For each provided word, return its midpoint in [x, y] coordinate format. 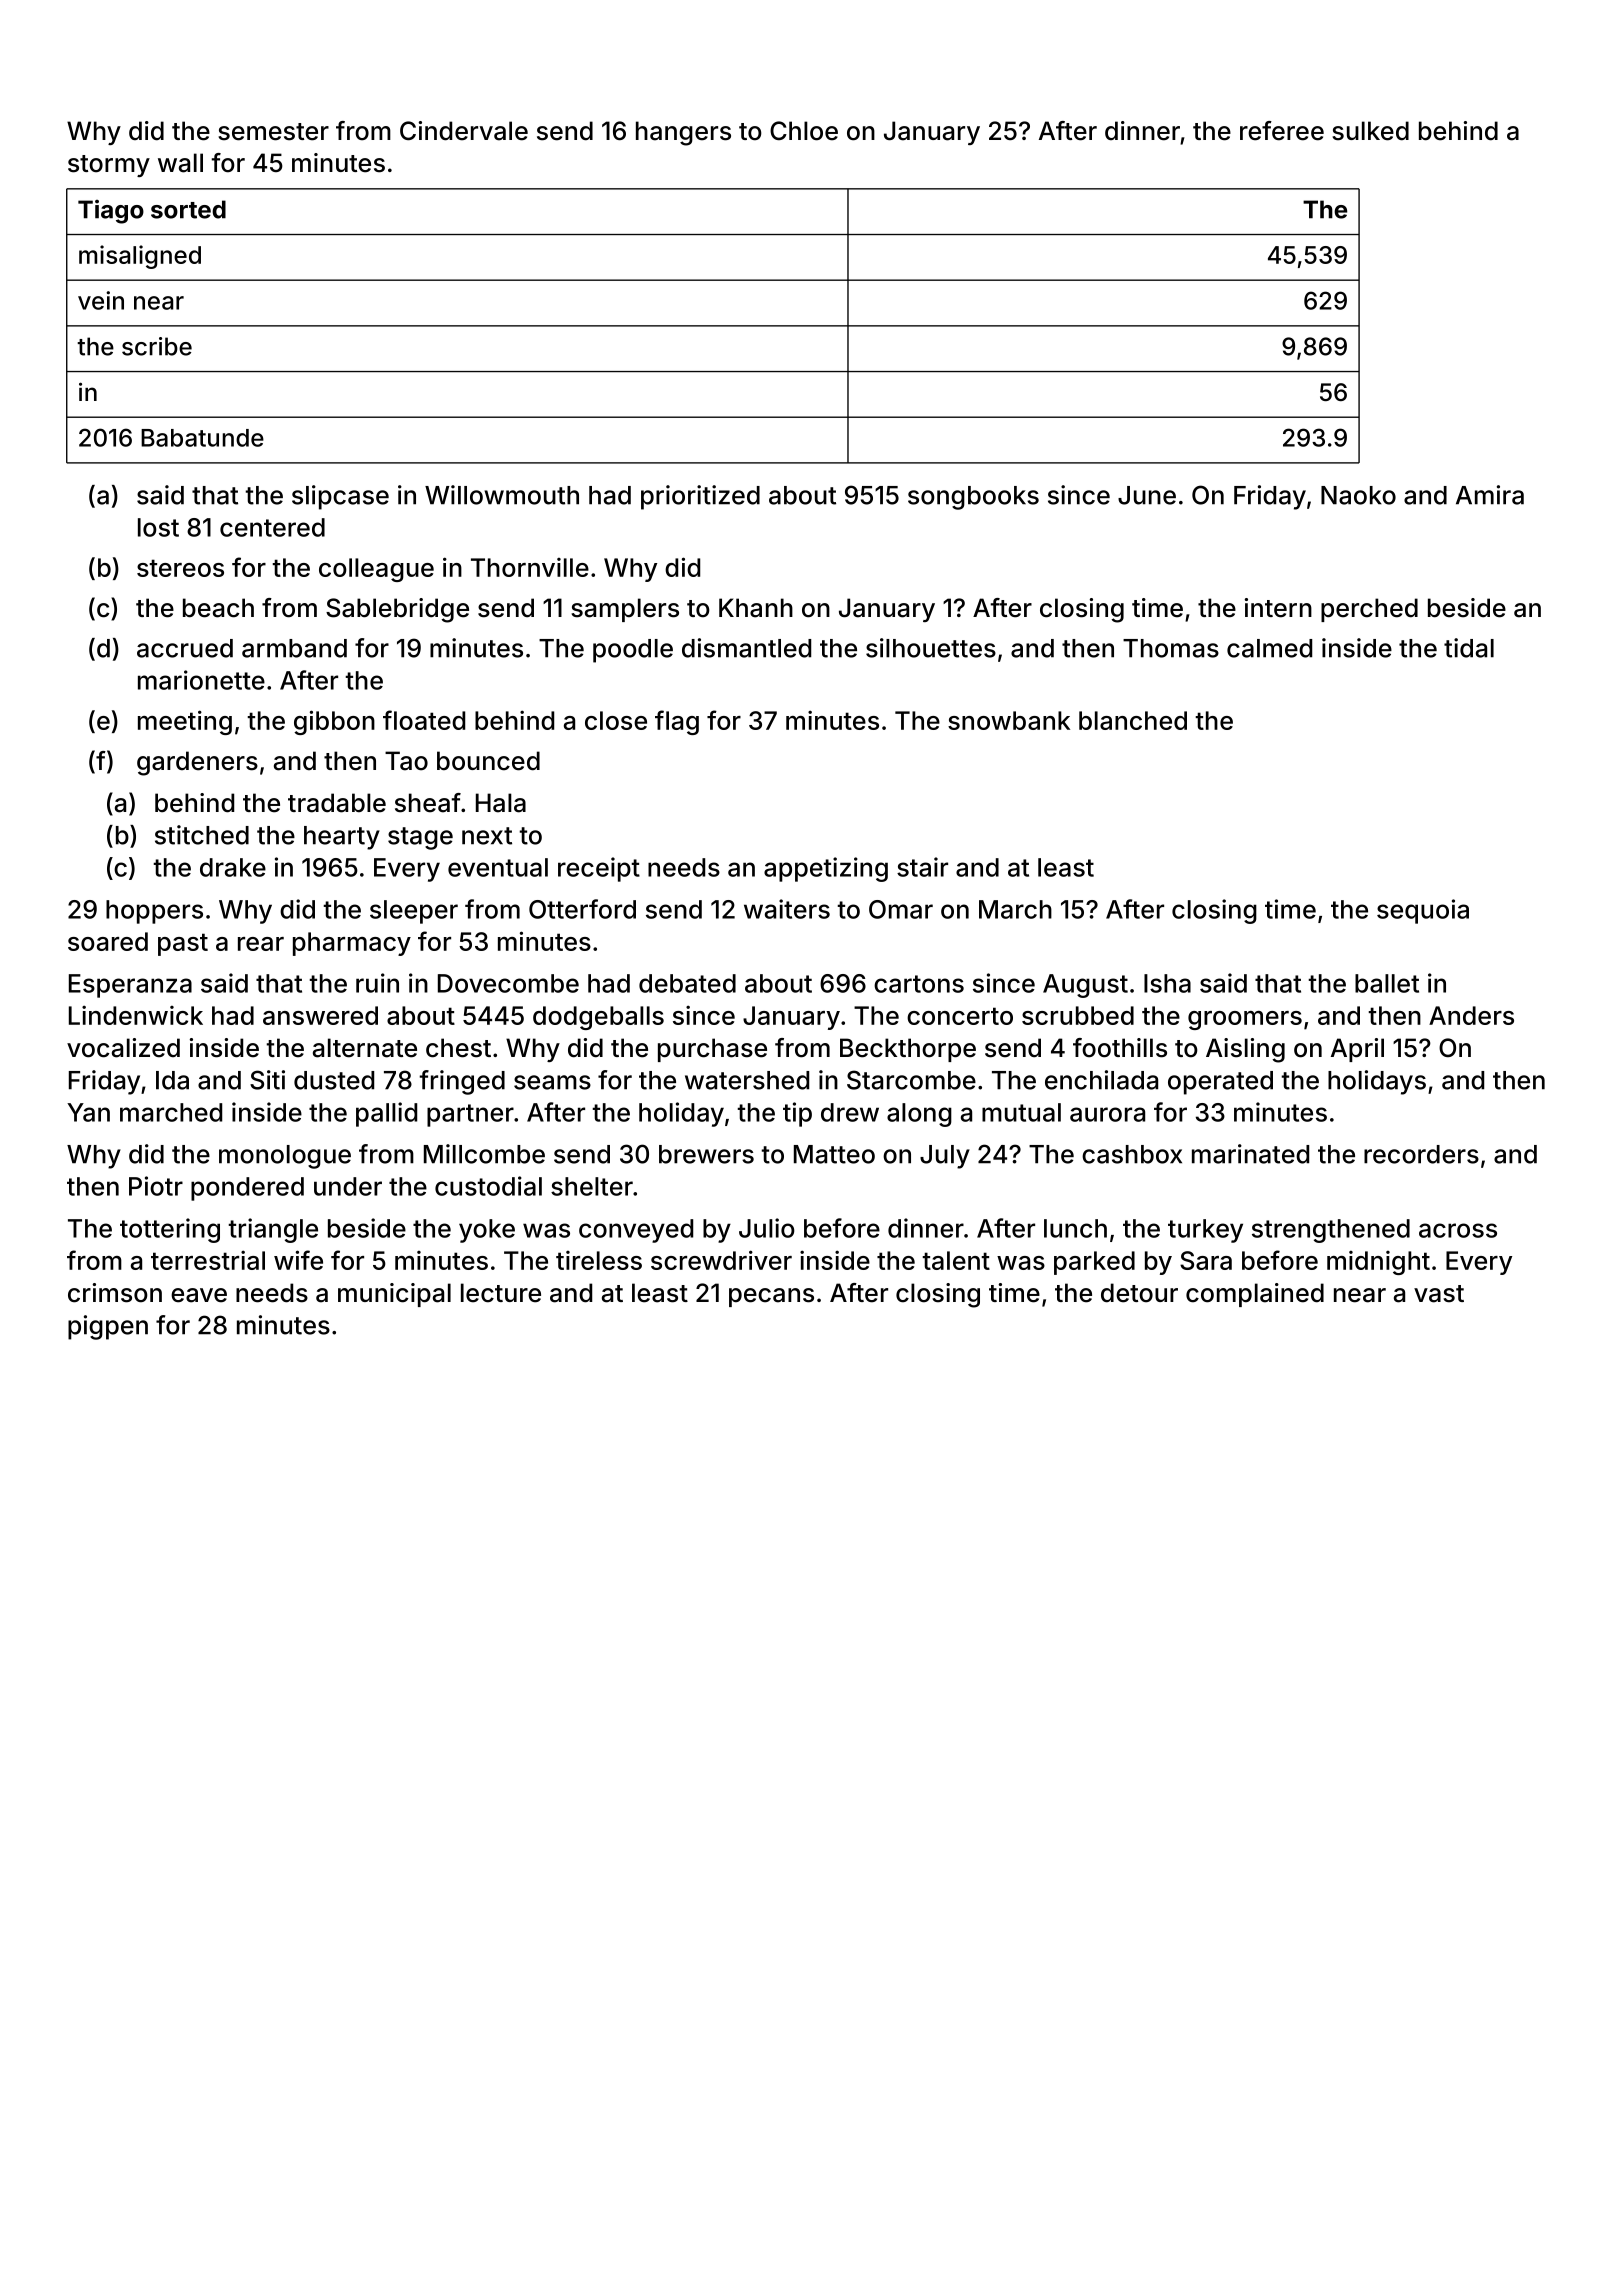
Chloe [804, 131]
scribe [157, 346]
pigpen [108, 1327]
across [1458, 1230]
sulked [1370, 131]
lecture [501, 1293]
